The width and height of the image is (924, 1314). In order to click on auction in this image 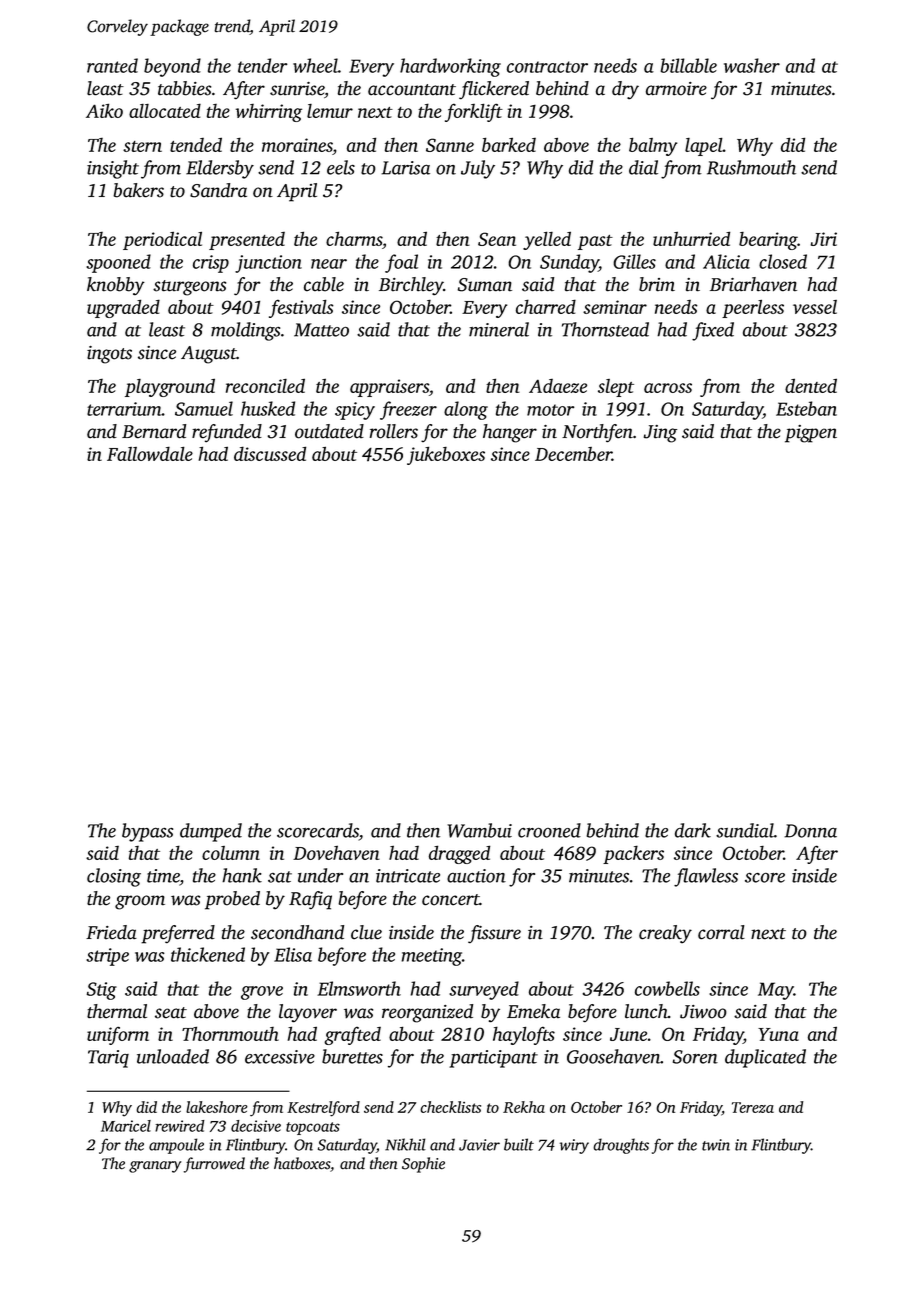, I will do `click(476, 876)`.
